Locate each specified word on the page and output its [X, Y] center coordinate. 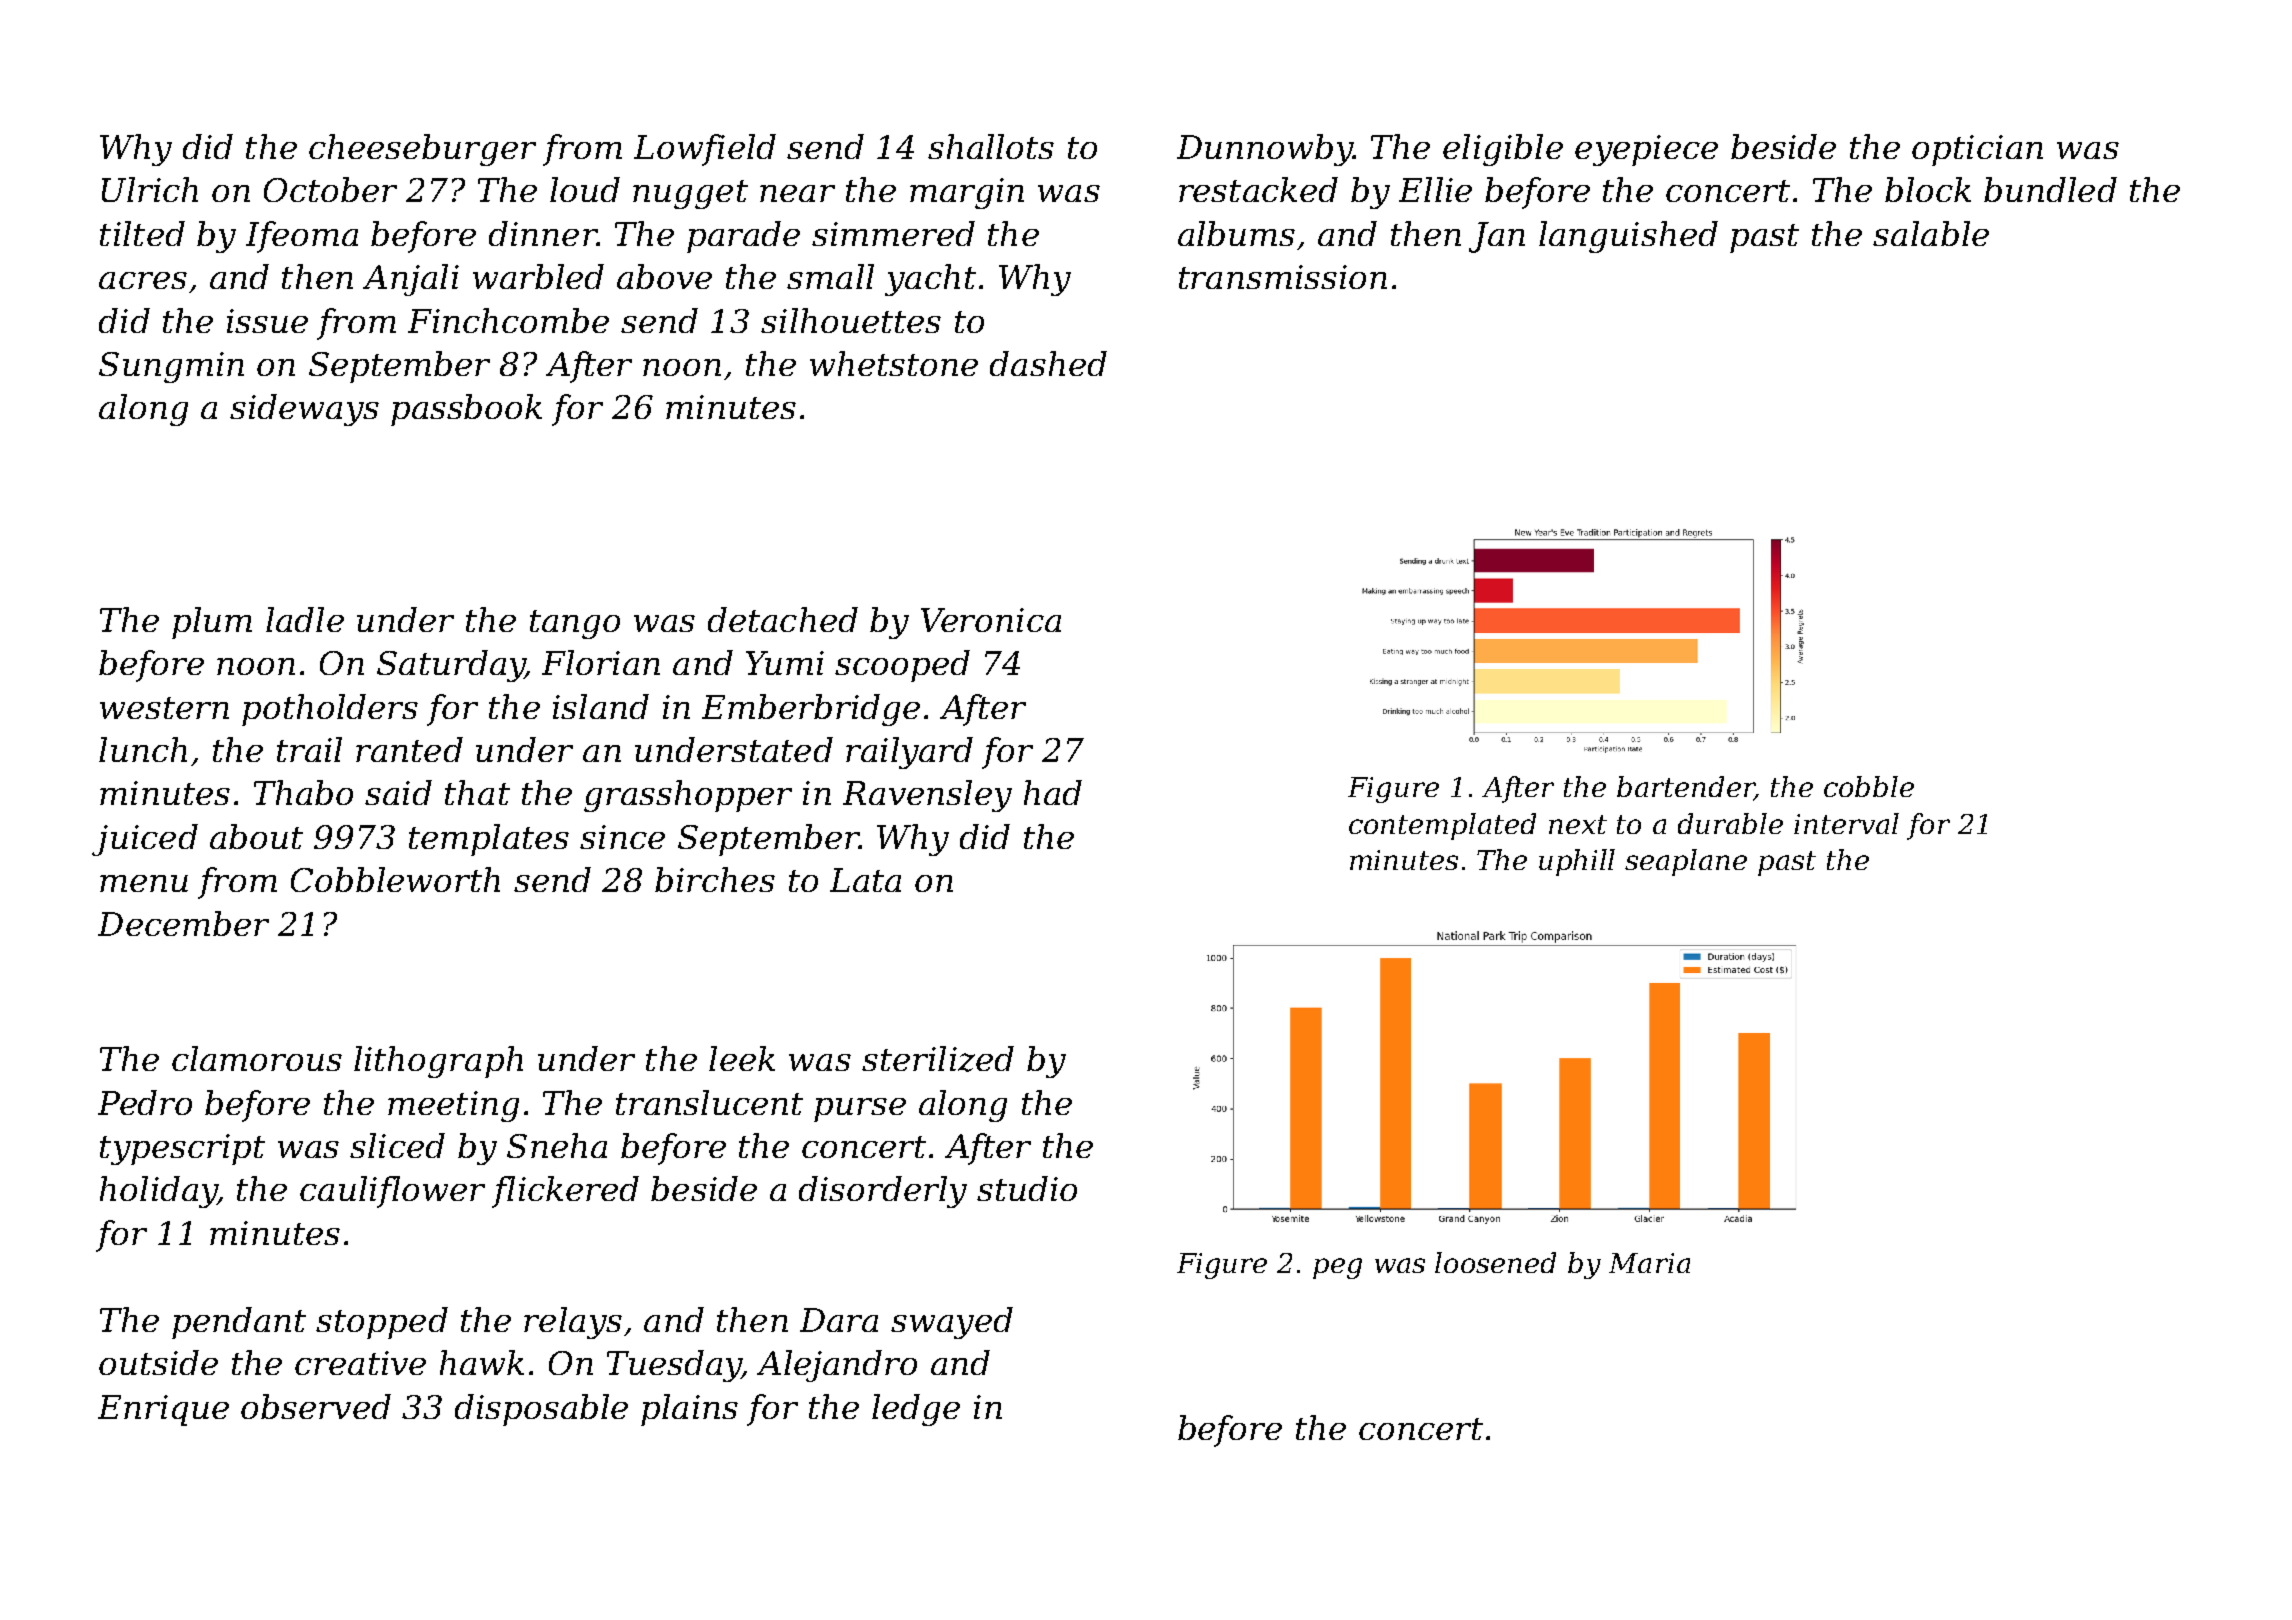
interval [1846, 823]
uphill [1577, 862]
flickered [565, 1192]
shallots [991, 146]
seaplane [1686, 862]
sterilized [938, 1059]
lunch [143, 749]
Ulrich [150, 189]
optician [1977, 150]
